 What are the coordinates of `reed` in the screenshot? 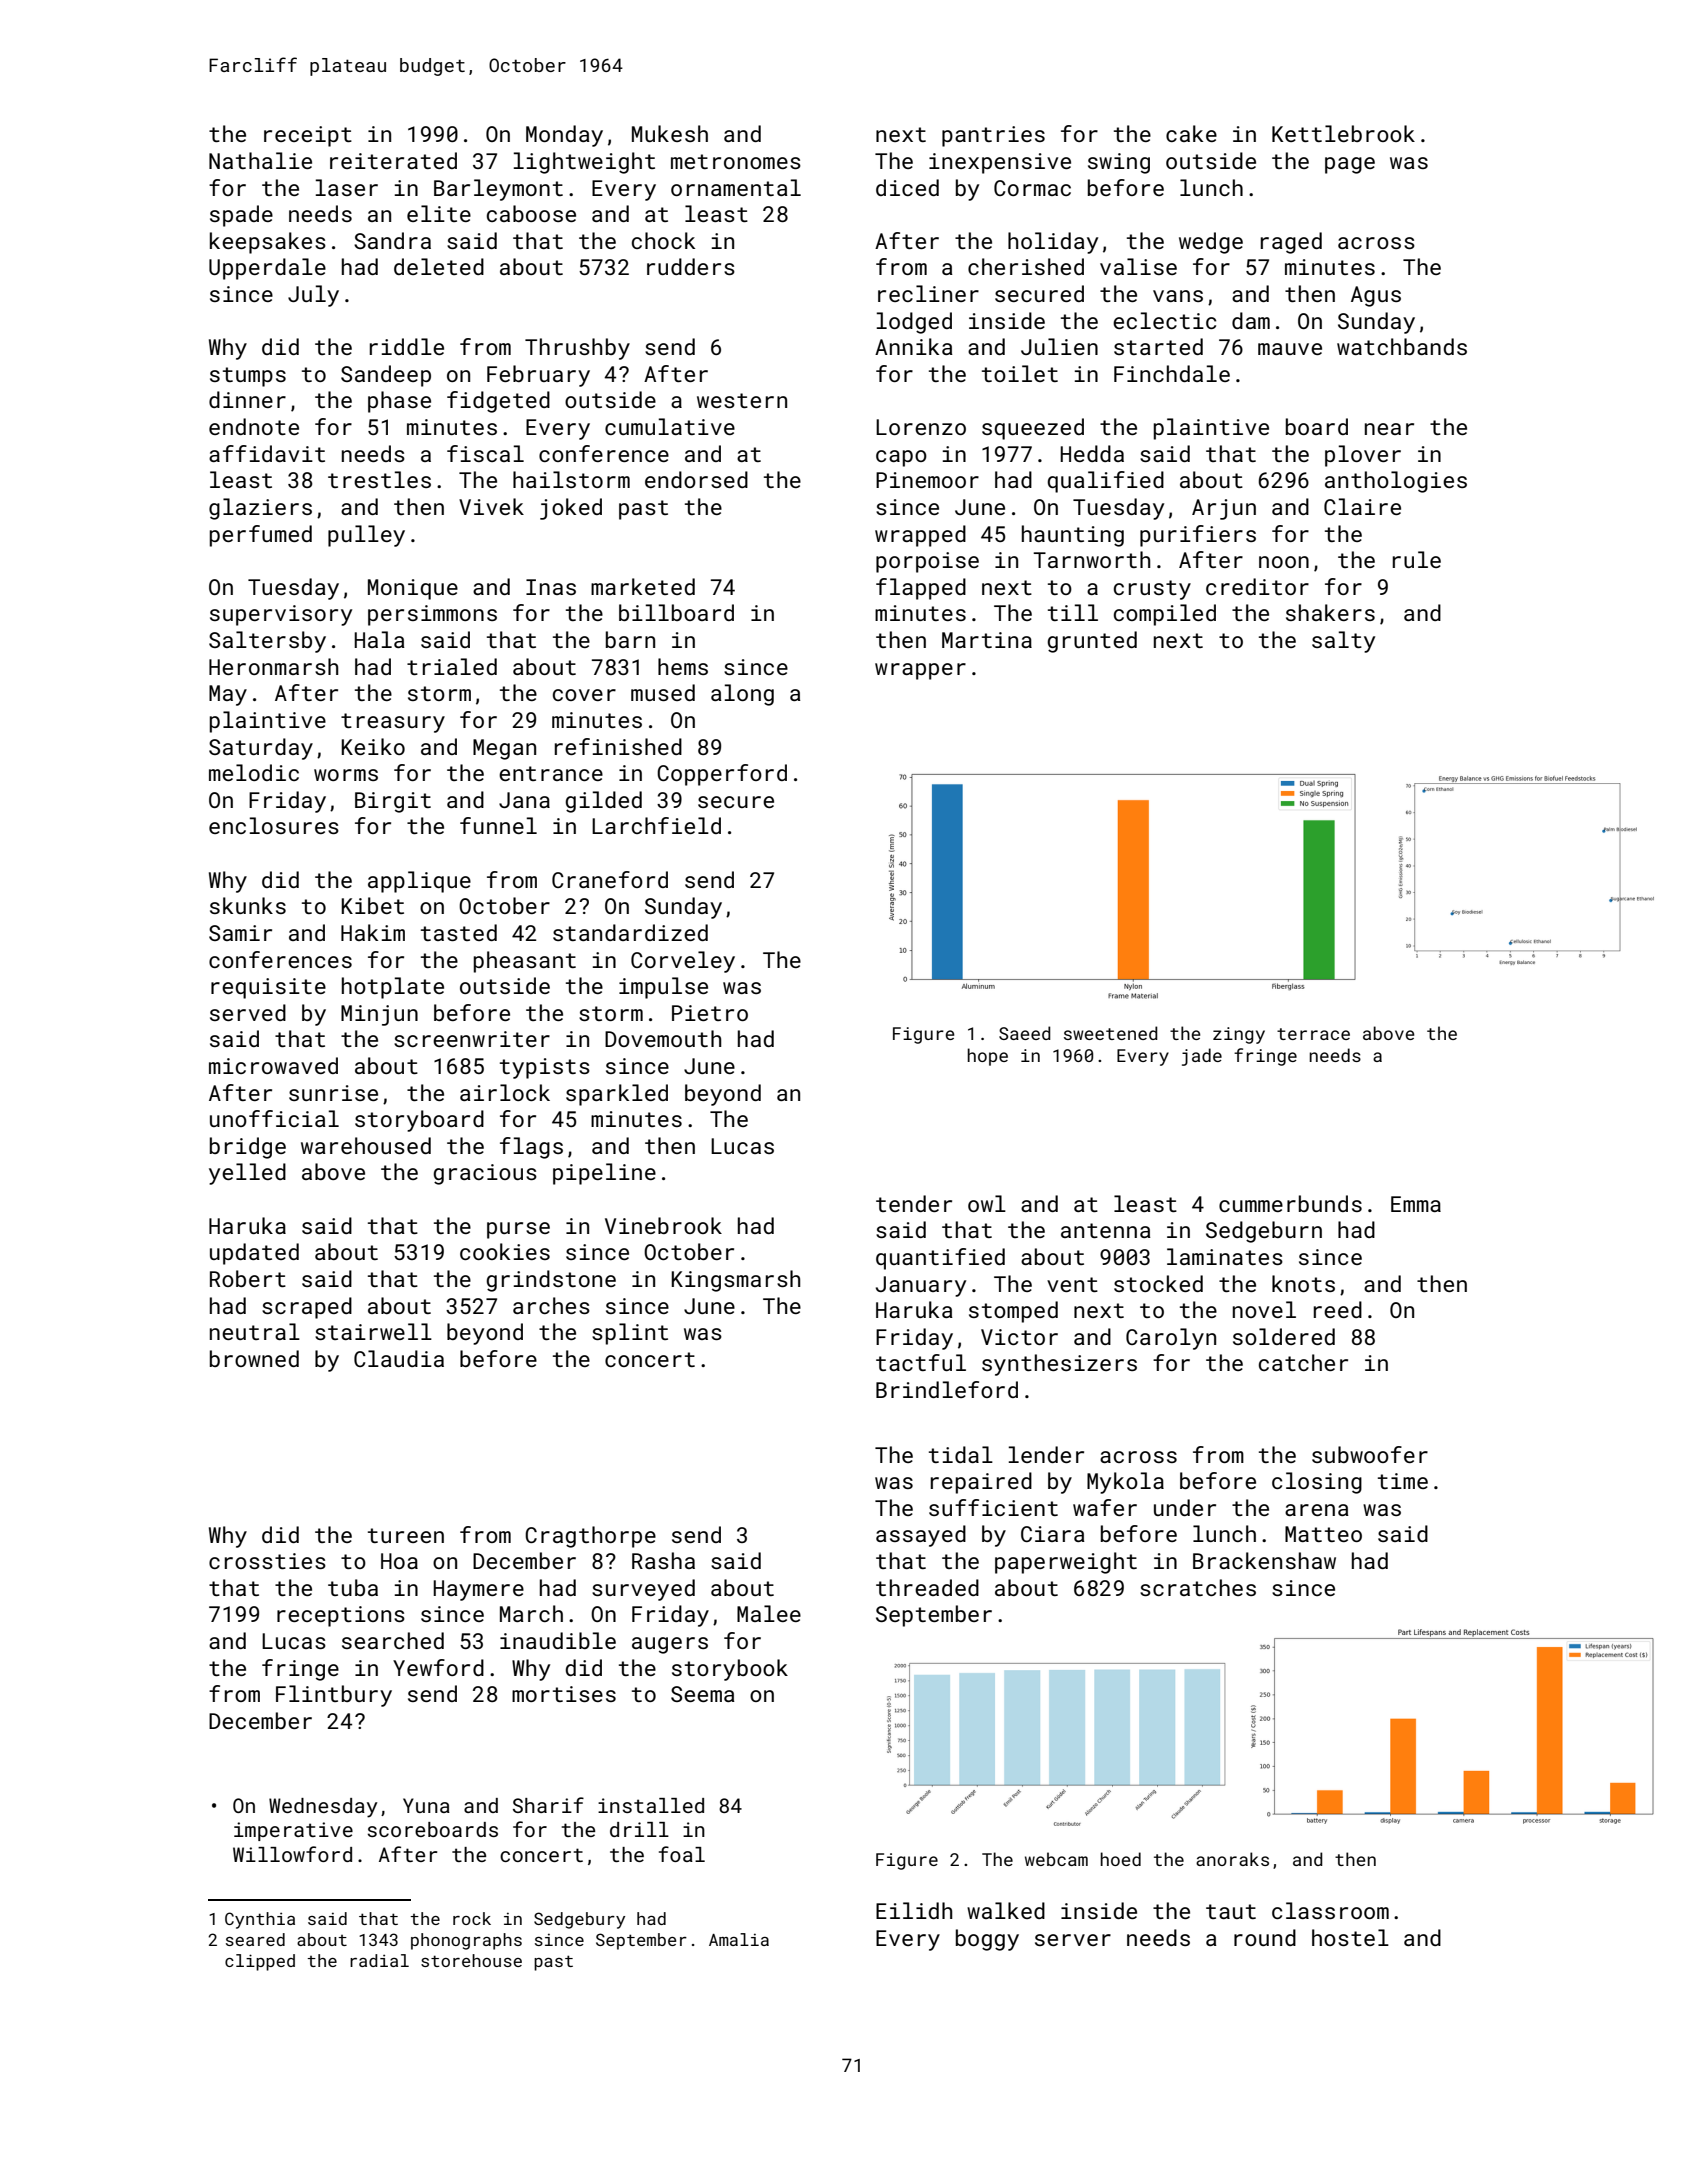 It's located at (1338, 1309).
